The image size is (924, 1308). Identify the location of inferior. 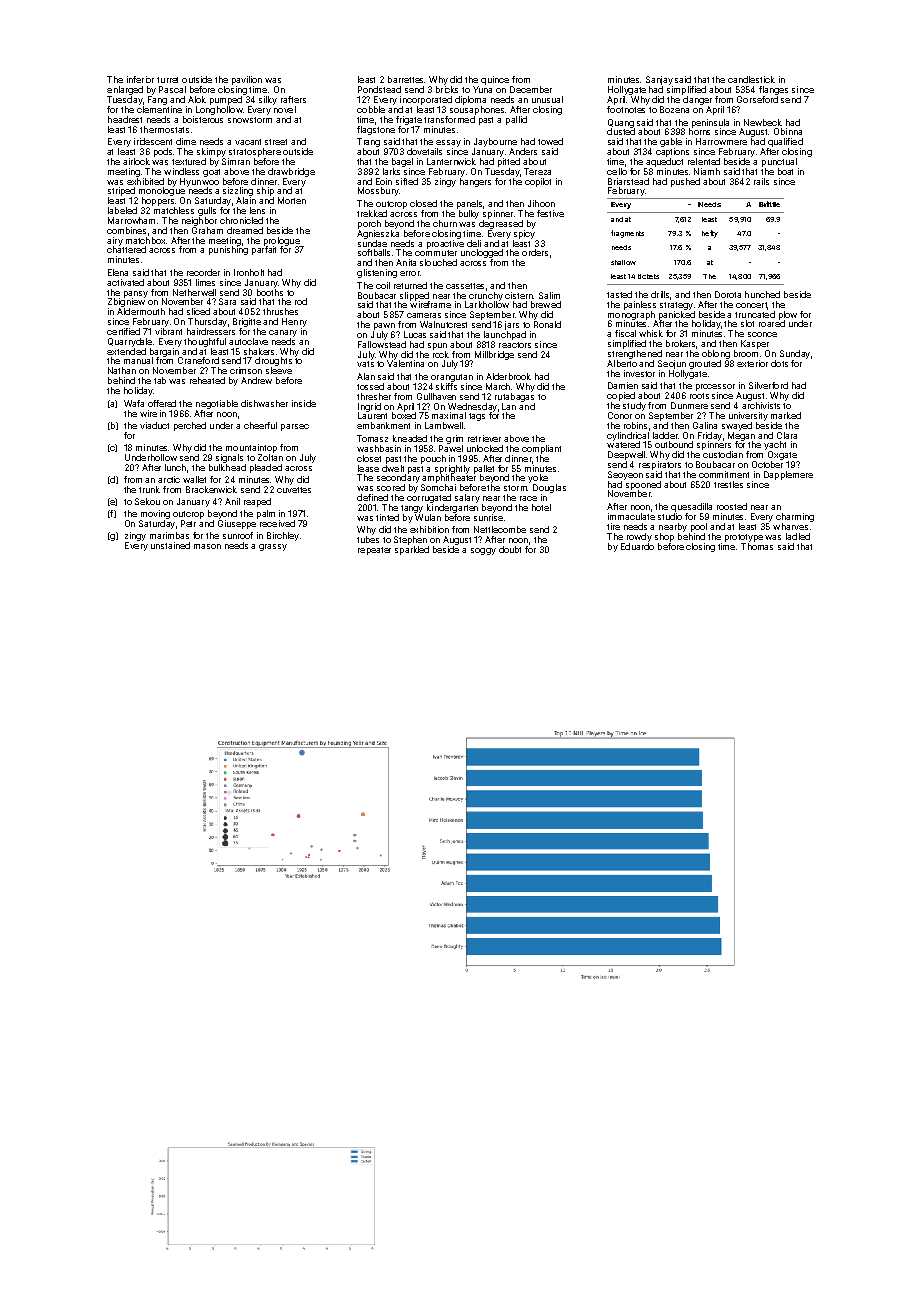
(140, 79).
